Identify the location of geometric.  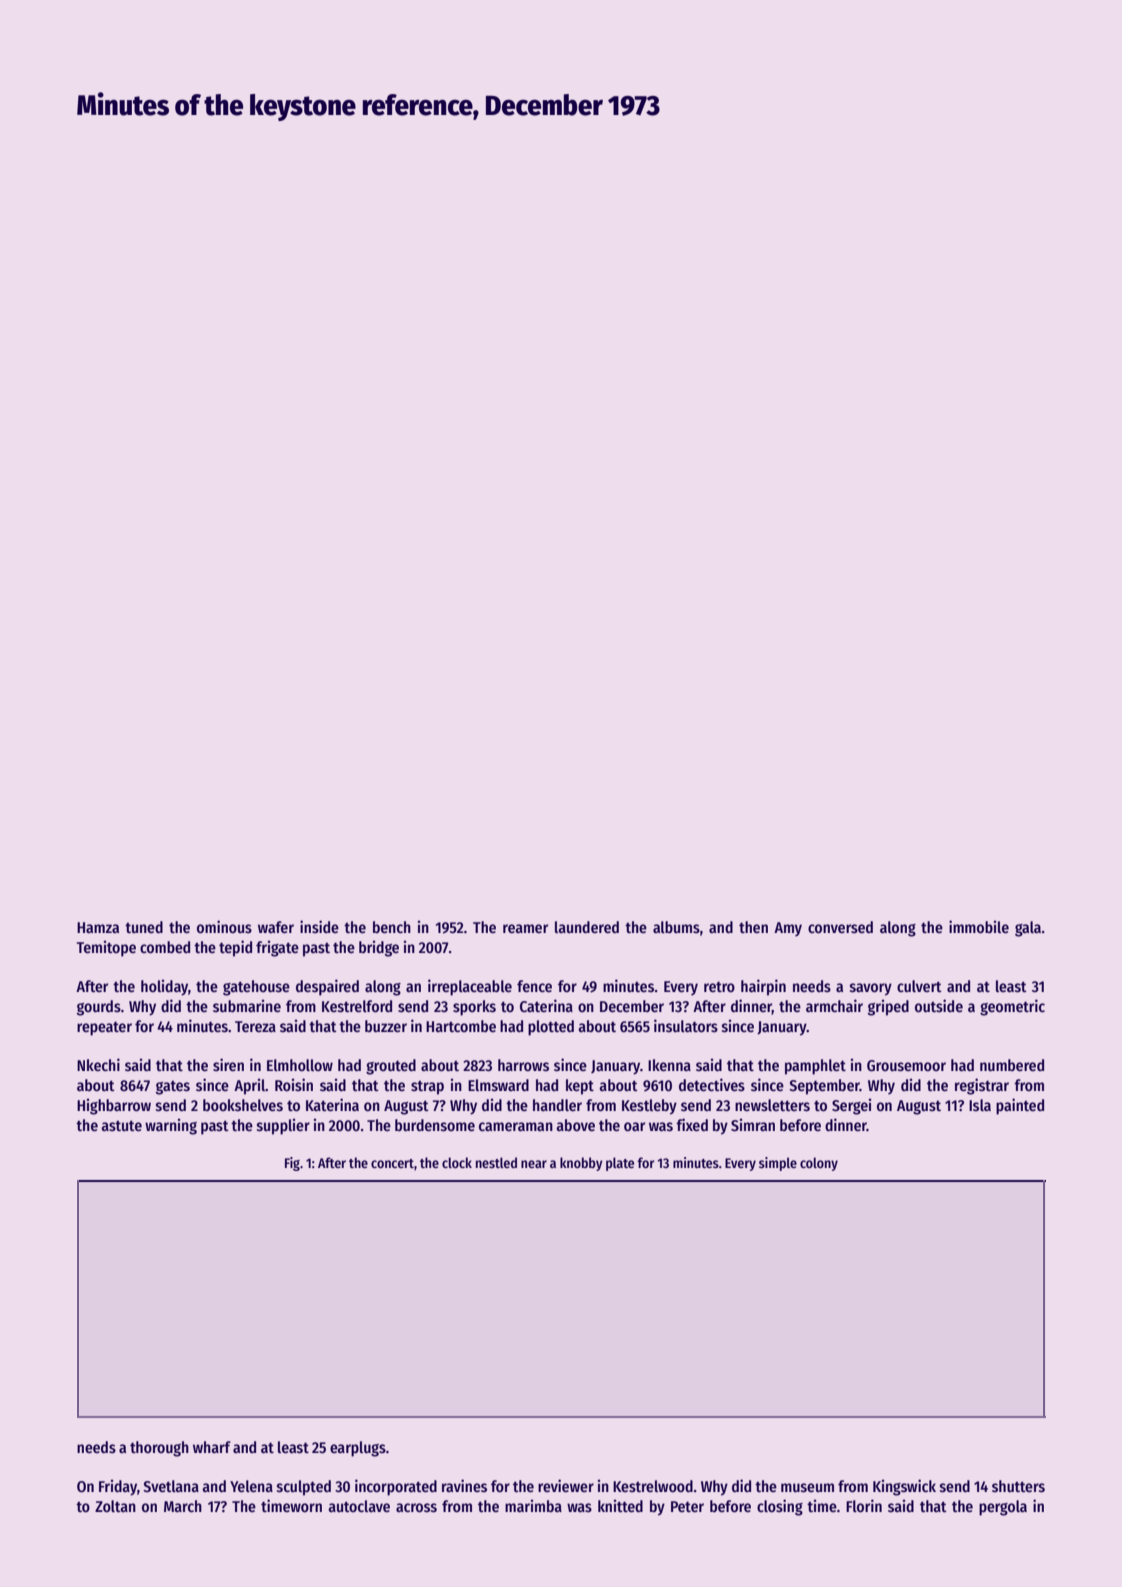
(1012, 1007).
